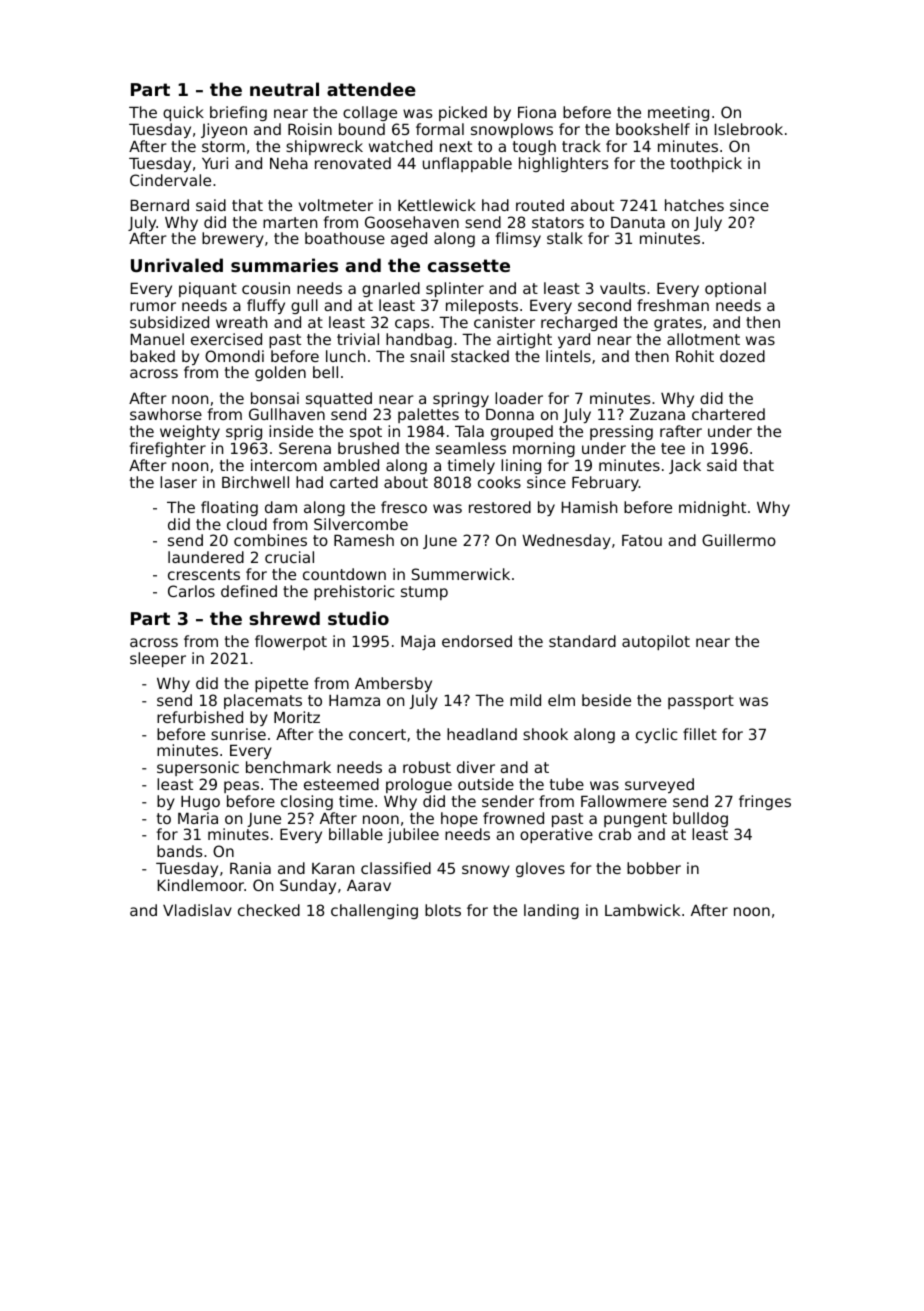 This screenshot has height=1311, width=924. I want to click on neutral, so click(284, 89).
